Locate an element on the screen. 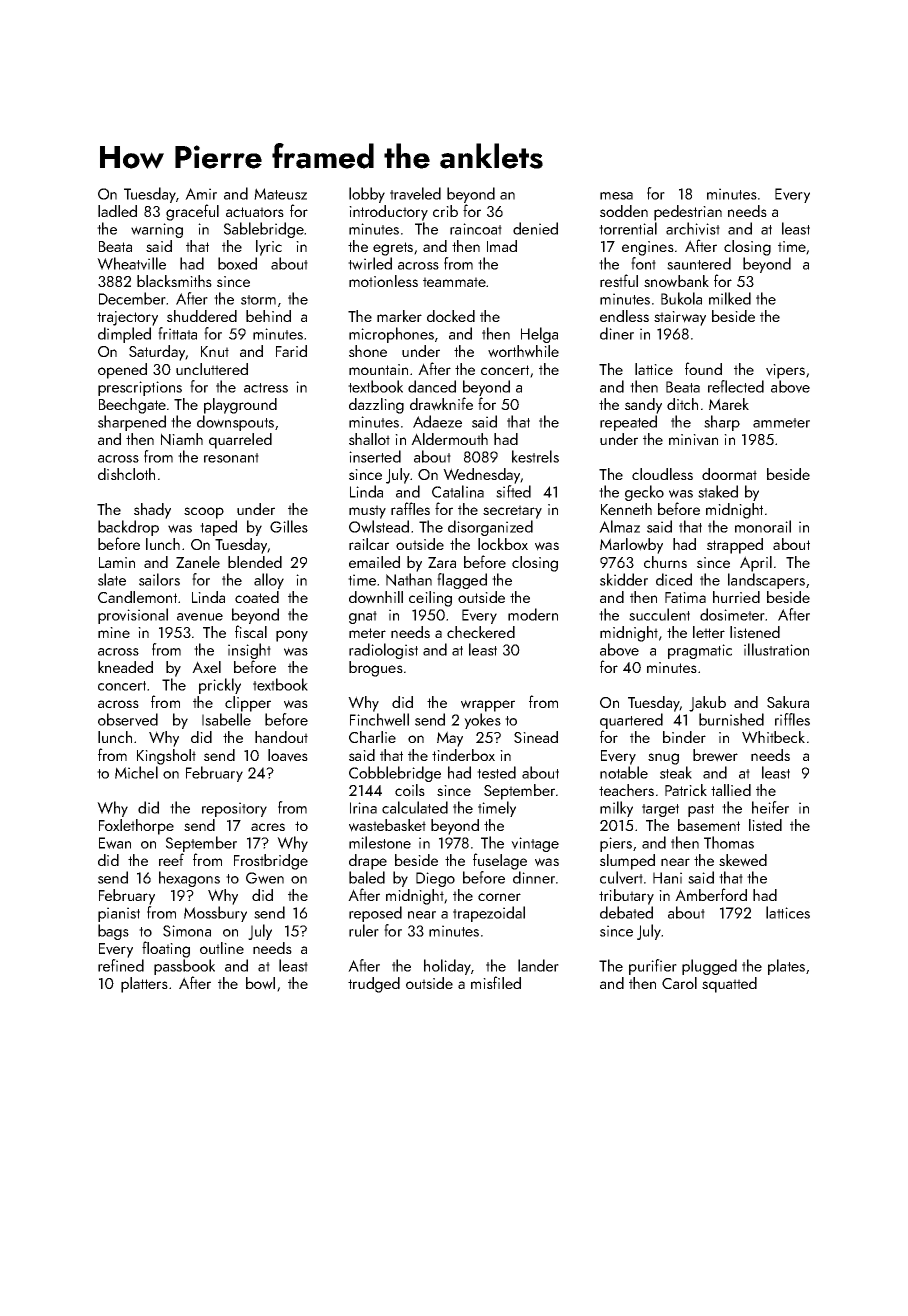  repository is located at coordinates (234, 809).
